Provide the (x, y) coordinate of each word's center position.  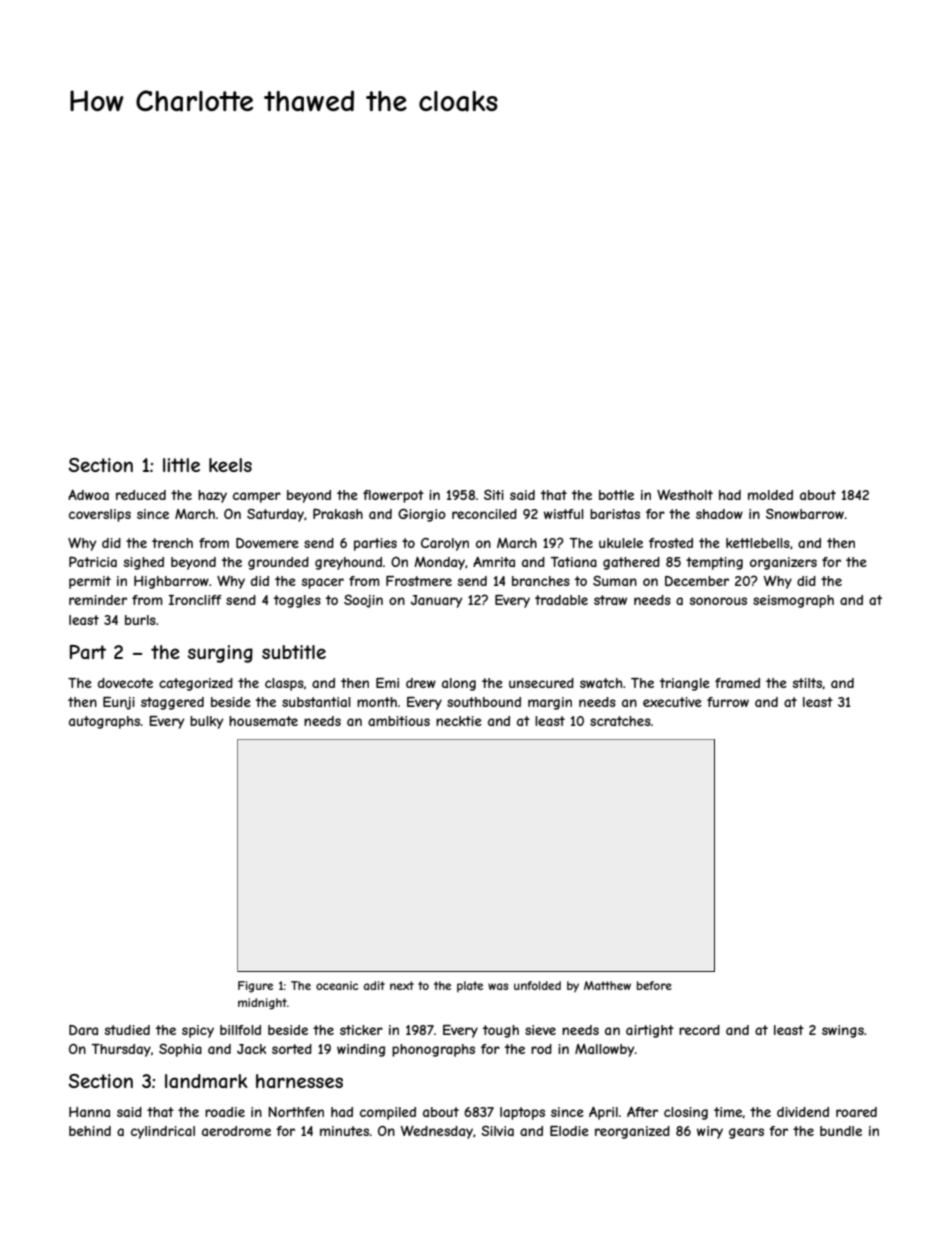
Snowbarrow (805, 513)
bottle (616, 495)
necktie (459, 721)
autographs (104, 722)
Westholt (685, 494)
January (436, 601)
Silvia (497, 1130)
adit (374, 985)
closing (686, 1113)
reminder (98, 600)
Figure (255, 987)
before (654, 985)
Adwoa (88, 495)
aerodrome (236, 1131)
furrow (728, 702)
